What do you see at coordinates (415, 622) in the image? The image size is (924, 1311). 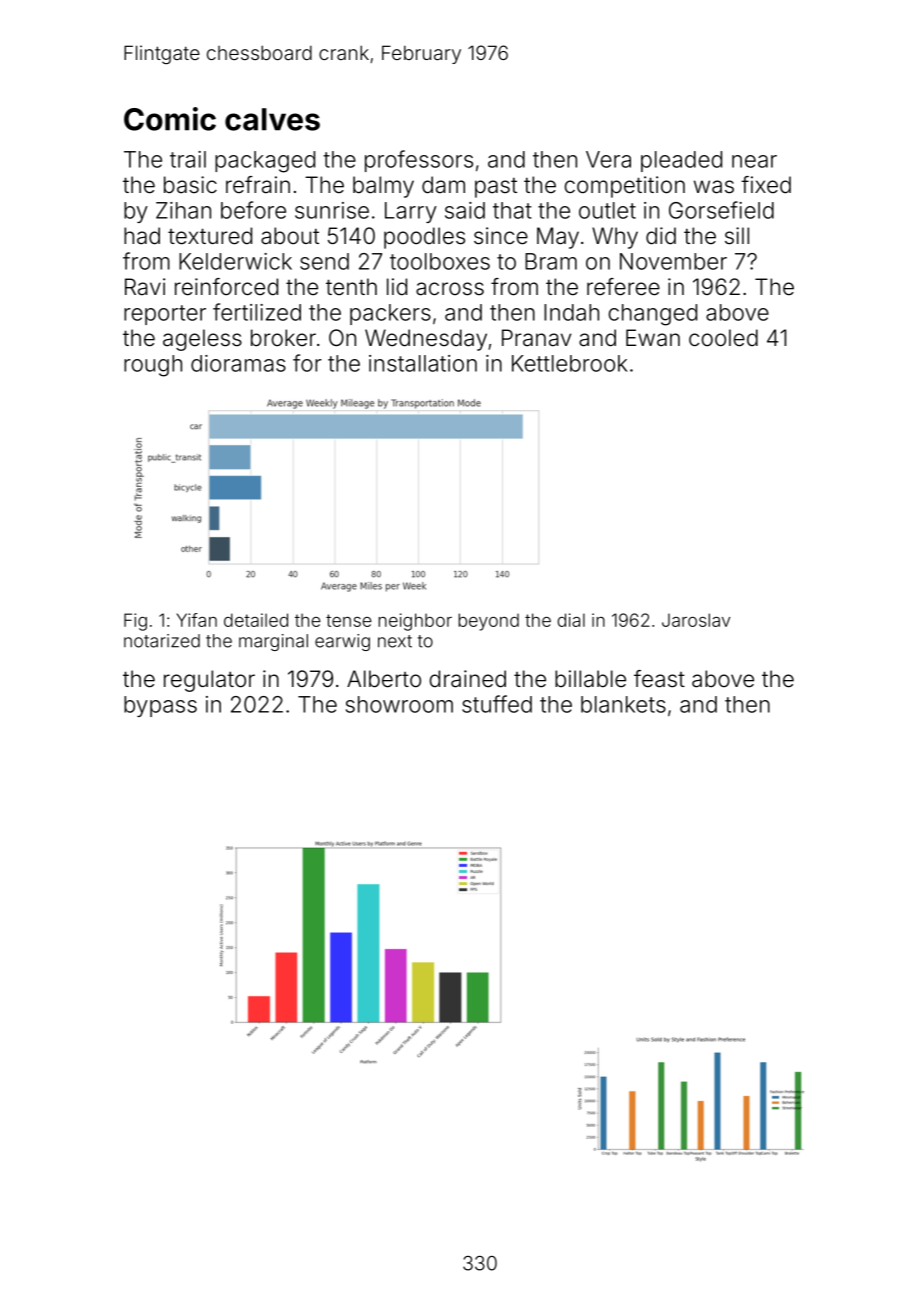 I see `neighbor` at bounding box center [415, 622].
